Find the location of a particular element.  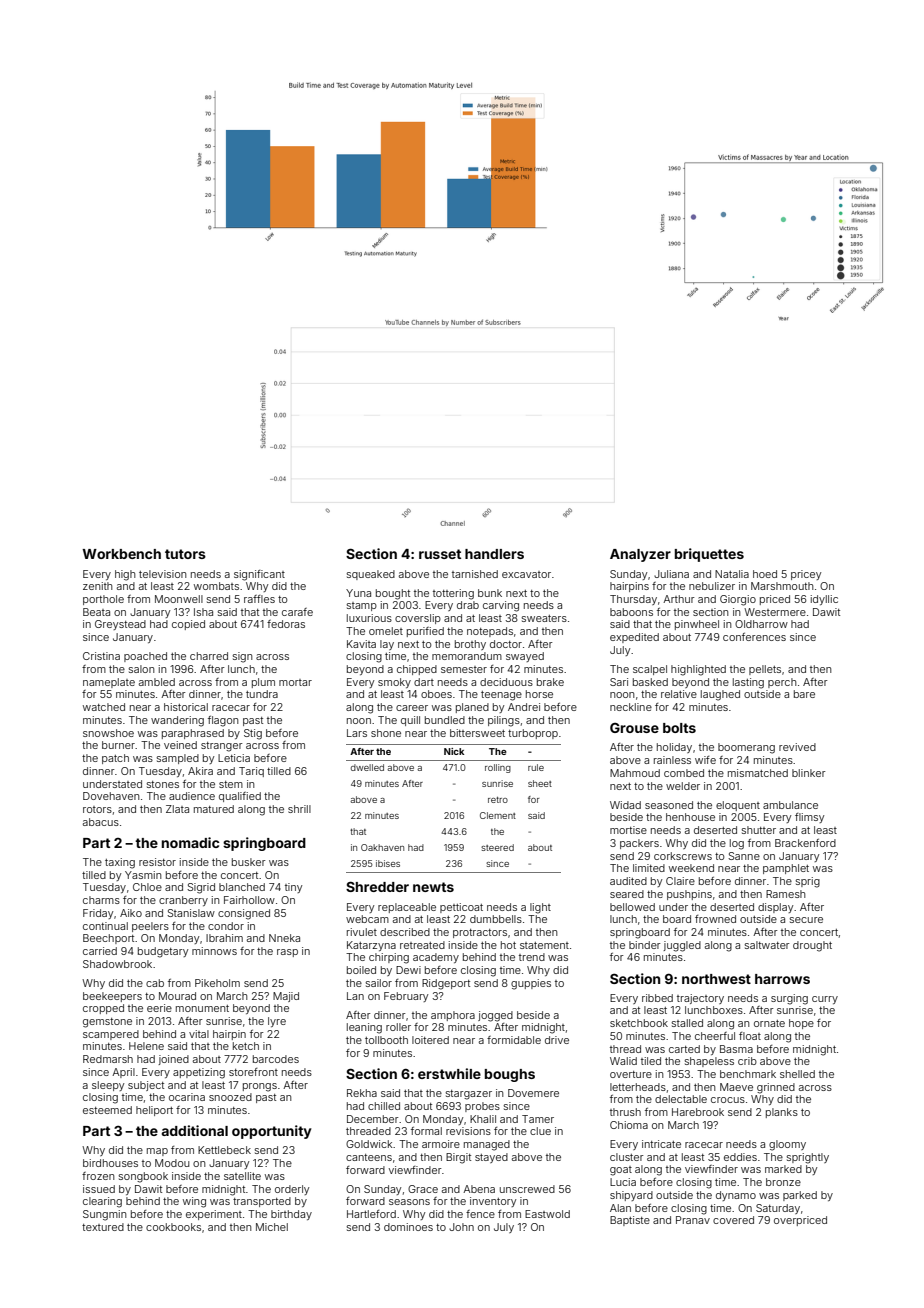

sleepy is located at coordinates (108, 1086).
